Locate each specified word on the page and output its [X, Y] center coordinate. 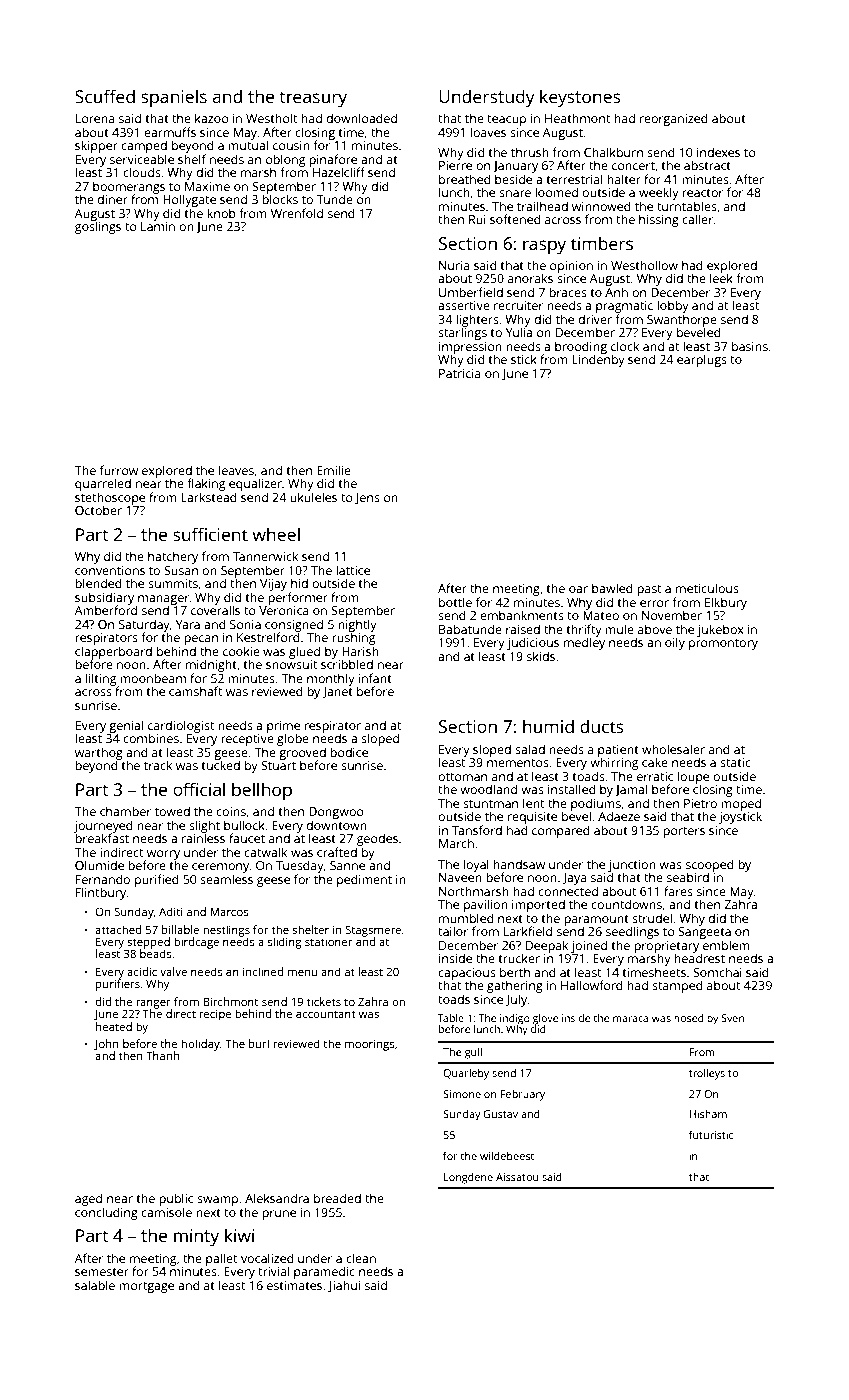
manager [163, 600]
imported [538, 905]
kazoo [211, 118]
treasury [313, 99]
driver [595, 319]
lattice [353, 570]
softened [515, 219]
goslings [98, 227]
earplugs [702, 360]
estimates [294, 1285]
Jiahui [344, 1286]
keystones [580, 98]
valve [173, 971]
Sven [732, 1018]
